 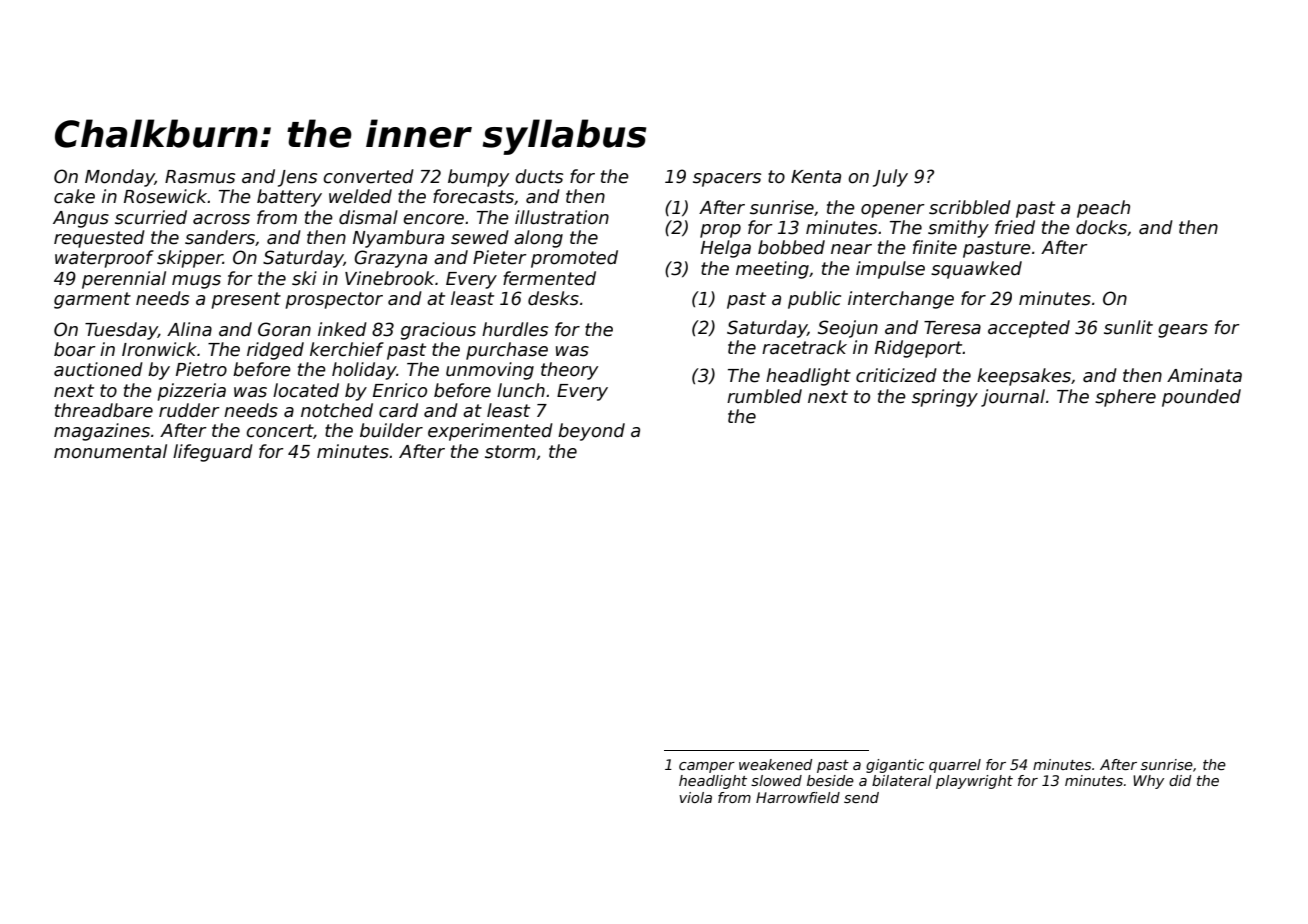 What do you see at coordinates (707, 767) in the screenshot?
I see `camper` at bounding box center [707, 767].
